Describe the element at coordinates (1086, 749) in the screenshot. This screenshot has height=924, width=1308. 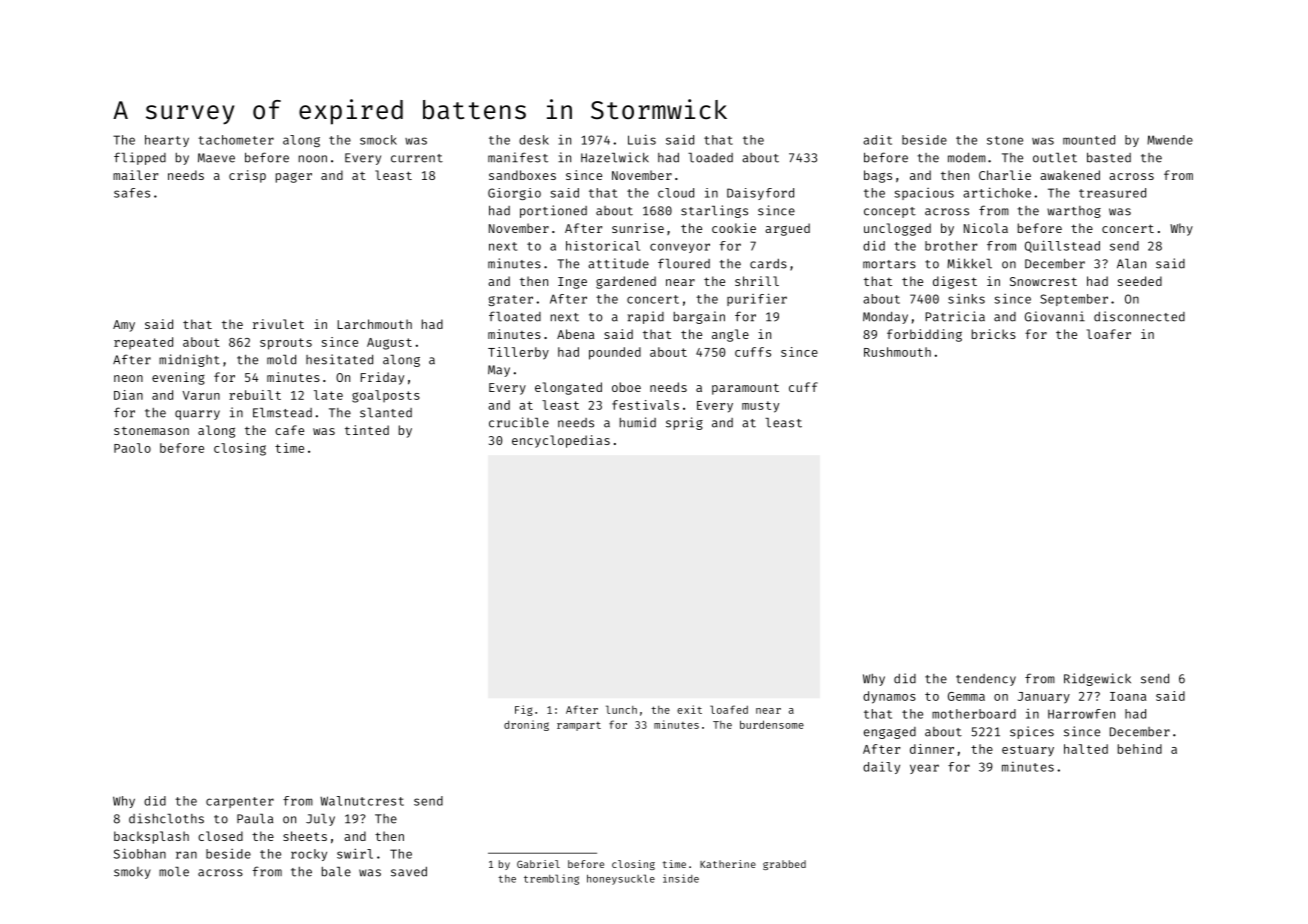
I see `halted` at that location.
